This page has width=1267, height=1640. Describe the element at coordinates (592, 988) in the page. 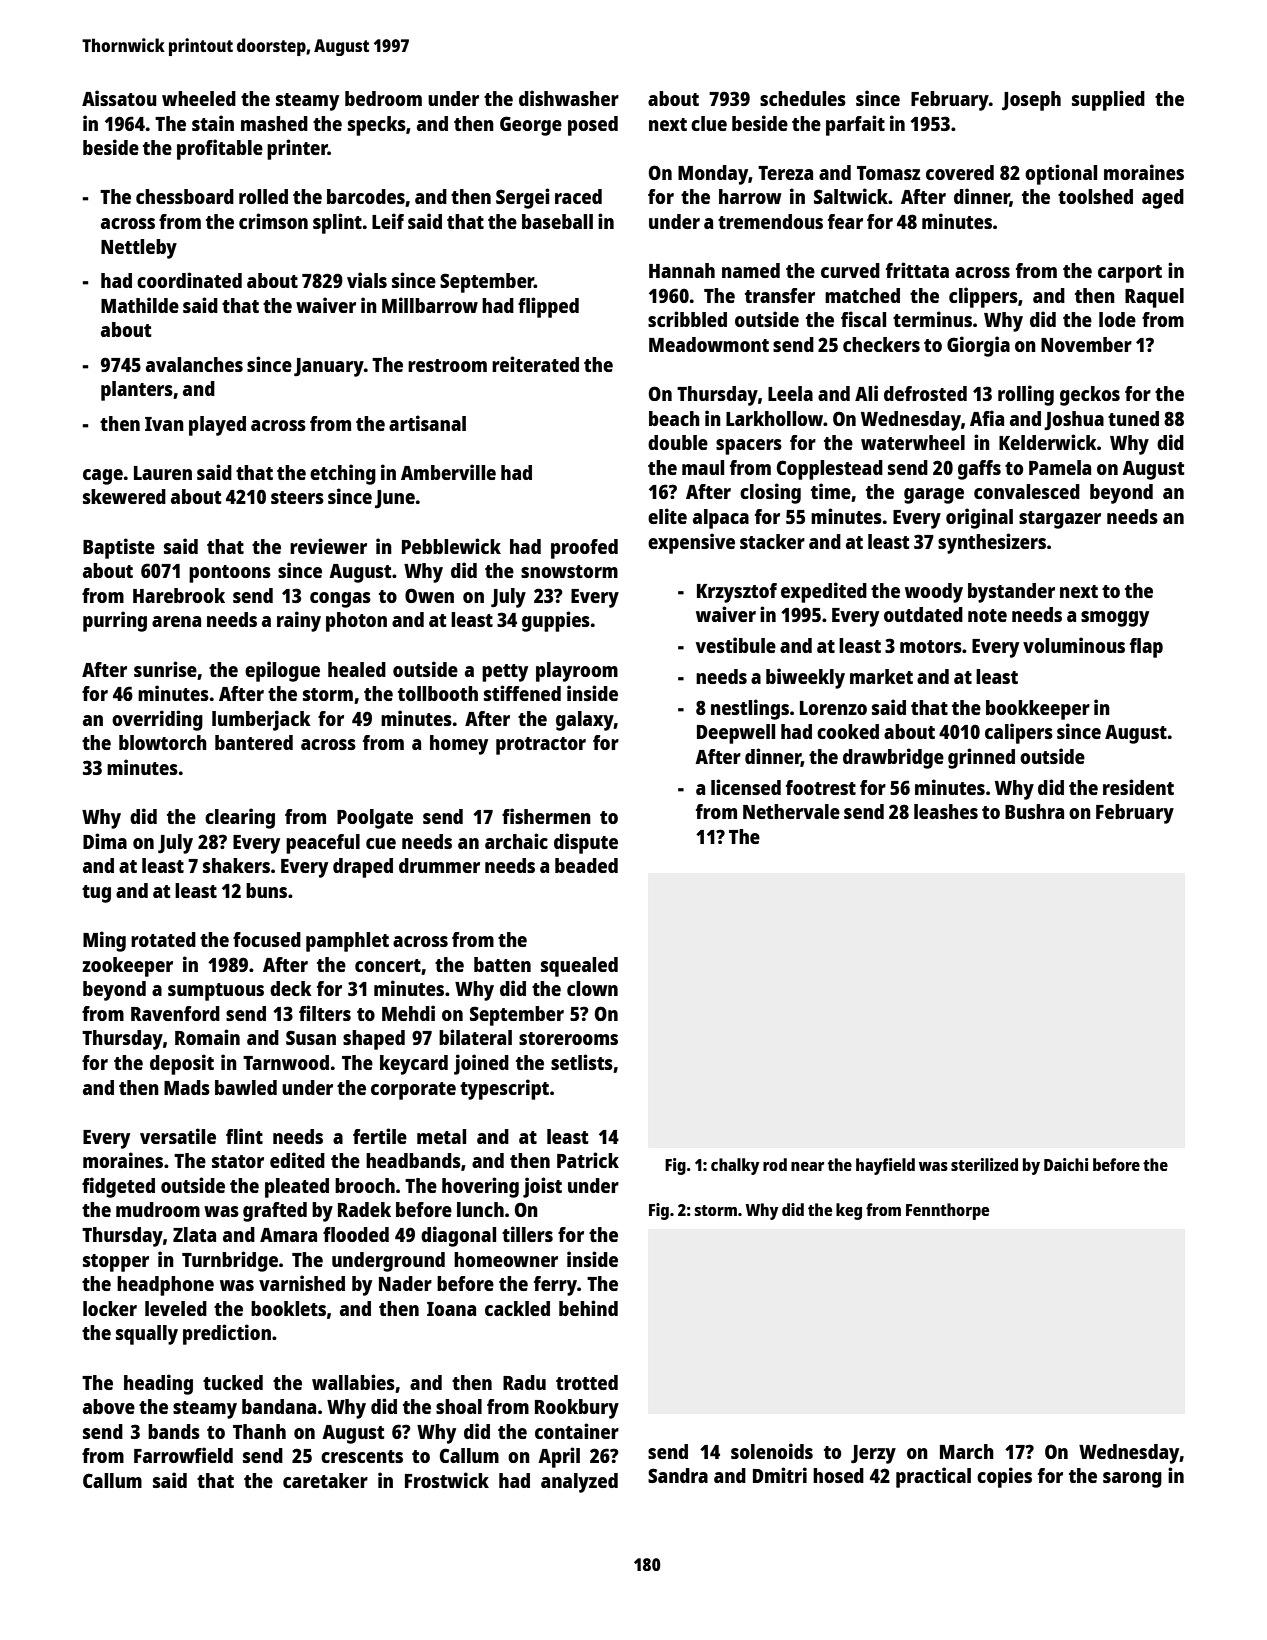

I see `clown` at that location.
